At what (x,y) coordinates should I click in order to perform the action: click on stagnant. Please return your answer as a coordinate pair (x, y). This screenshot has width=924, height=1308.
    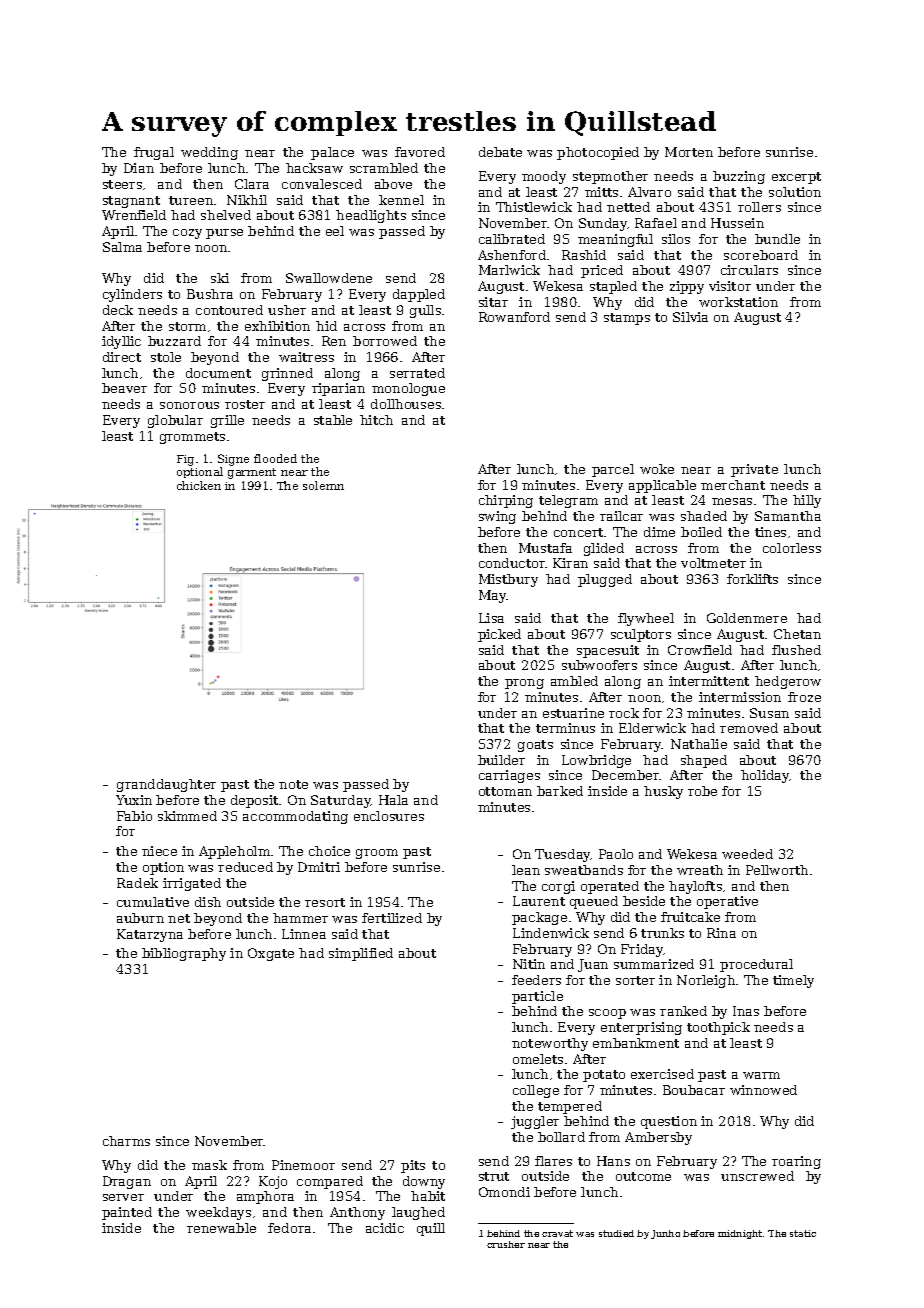
    Looking at the image, I should click on (131, 202).
